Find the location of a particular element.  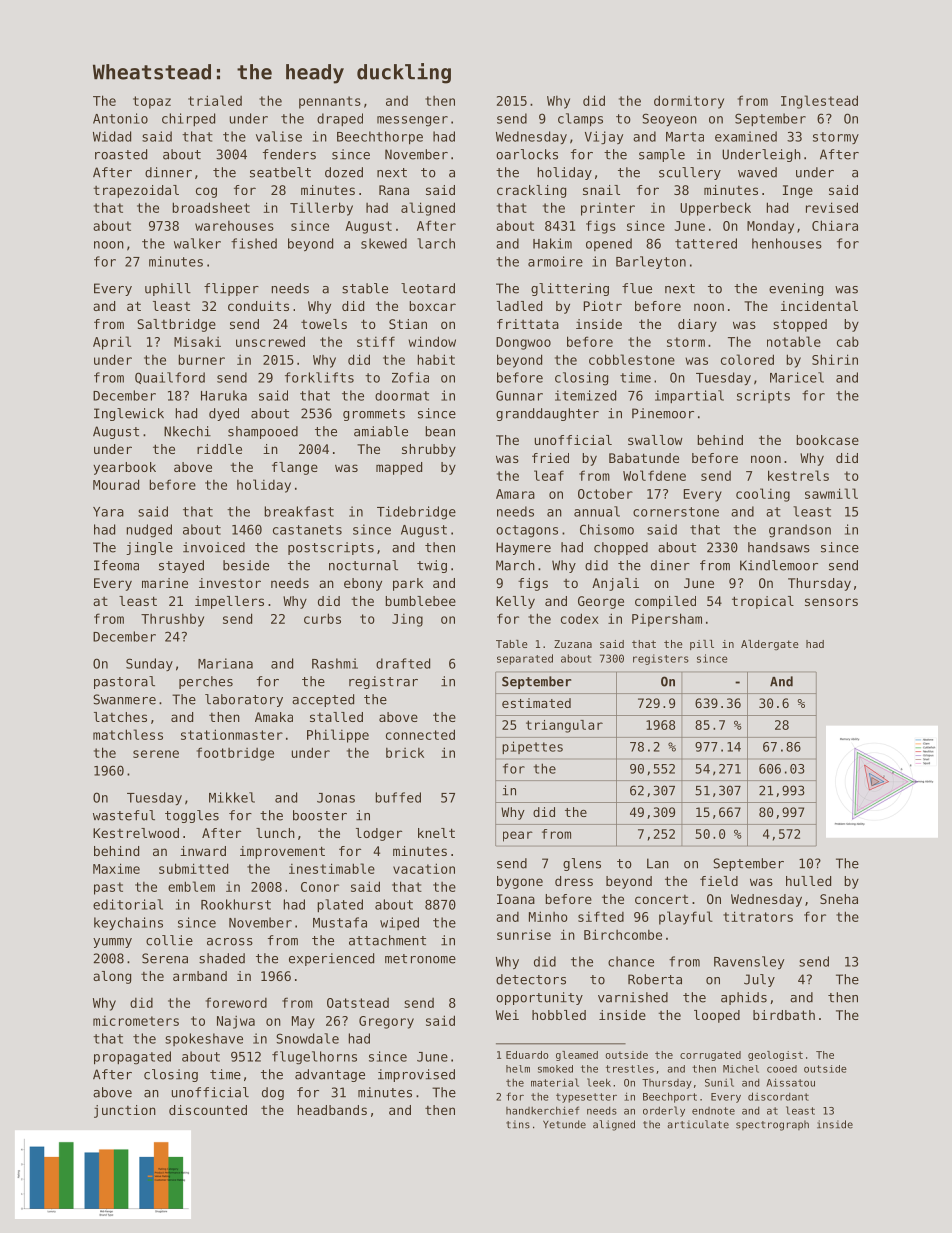

tropical is located at coordinates (763, 602).
